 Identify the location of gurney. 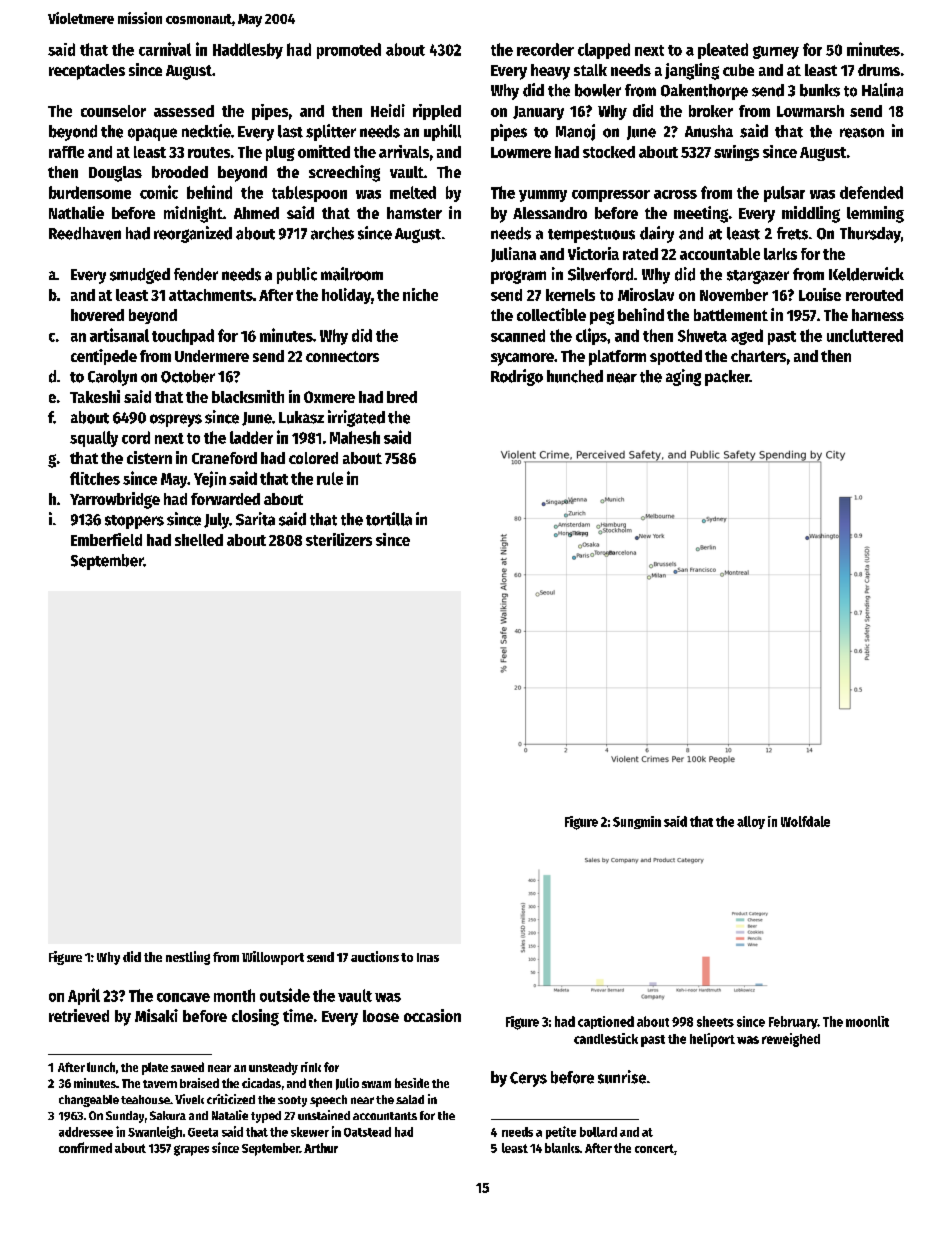
(776, 52).
